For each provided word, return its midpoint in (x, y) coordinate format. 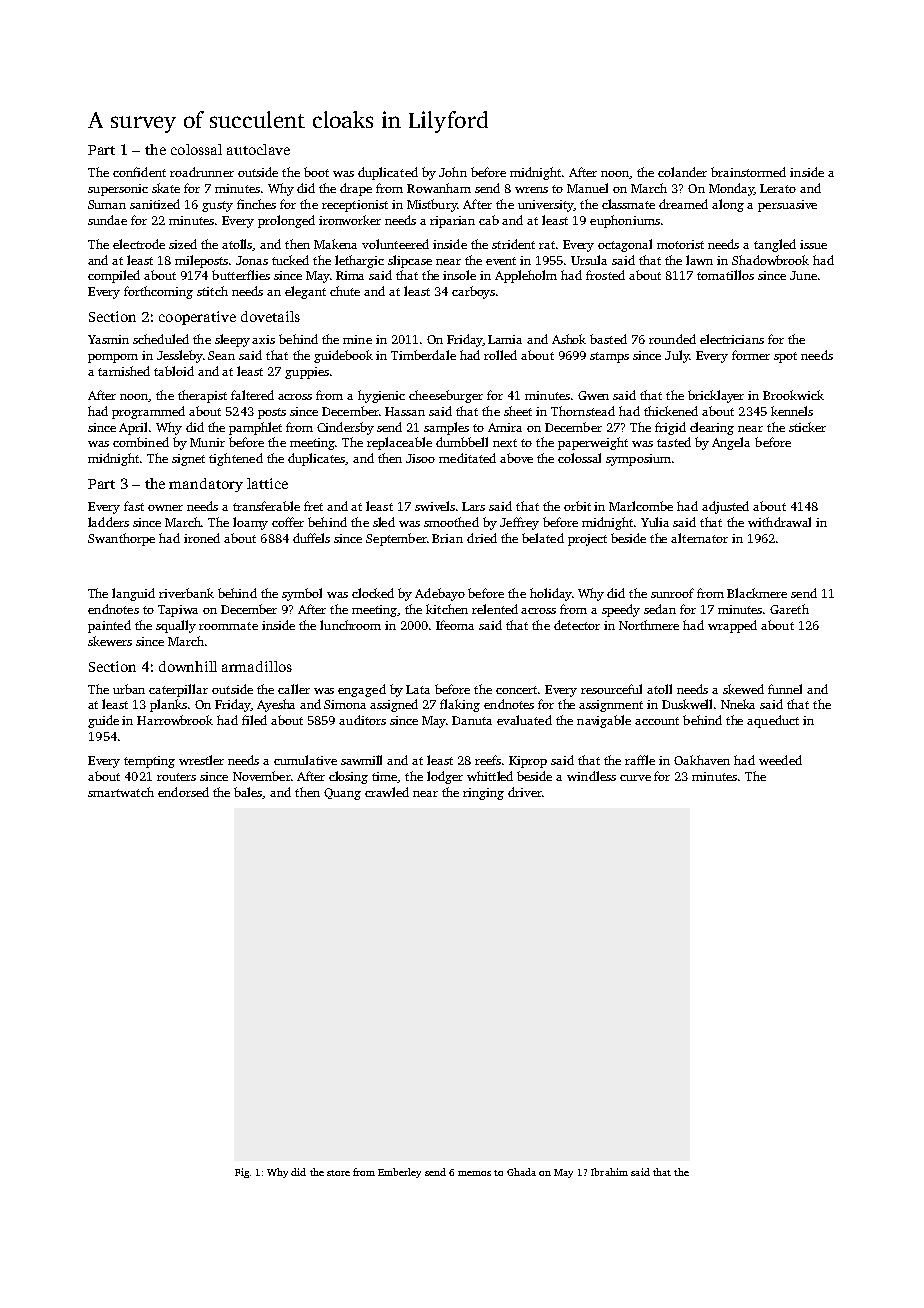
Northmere (649, 625)
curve (635, 778)
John (453, 172)
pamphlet (255, 428)
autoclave (258, 149)
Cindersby (345, 428)
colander (682, 172)
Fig (242, 1173)
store (338, 1173)
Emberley (399, 1173)
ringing (483, 794)
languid (133, 594)
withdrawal (779, 522)
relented (495, 609)
